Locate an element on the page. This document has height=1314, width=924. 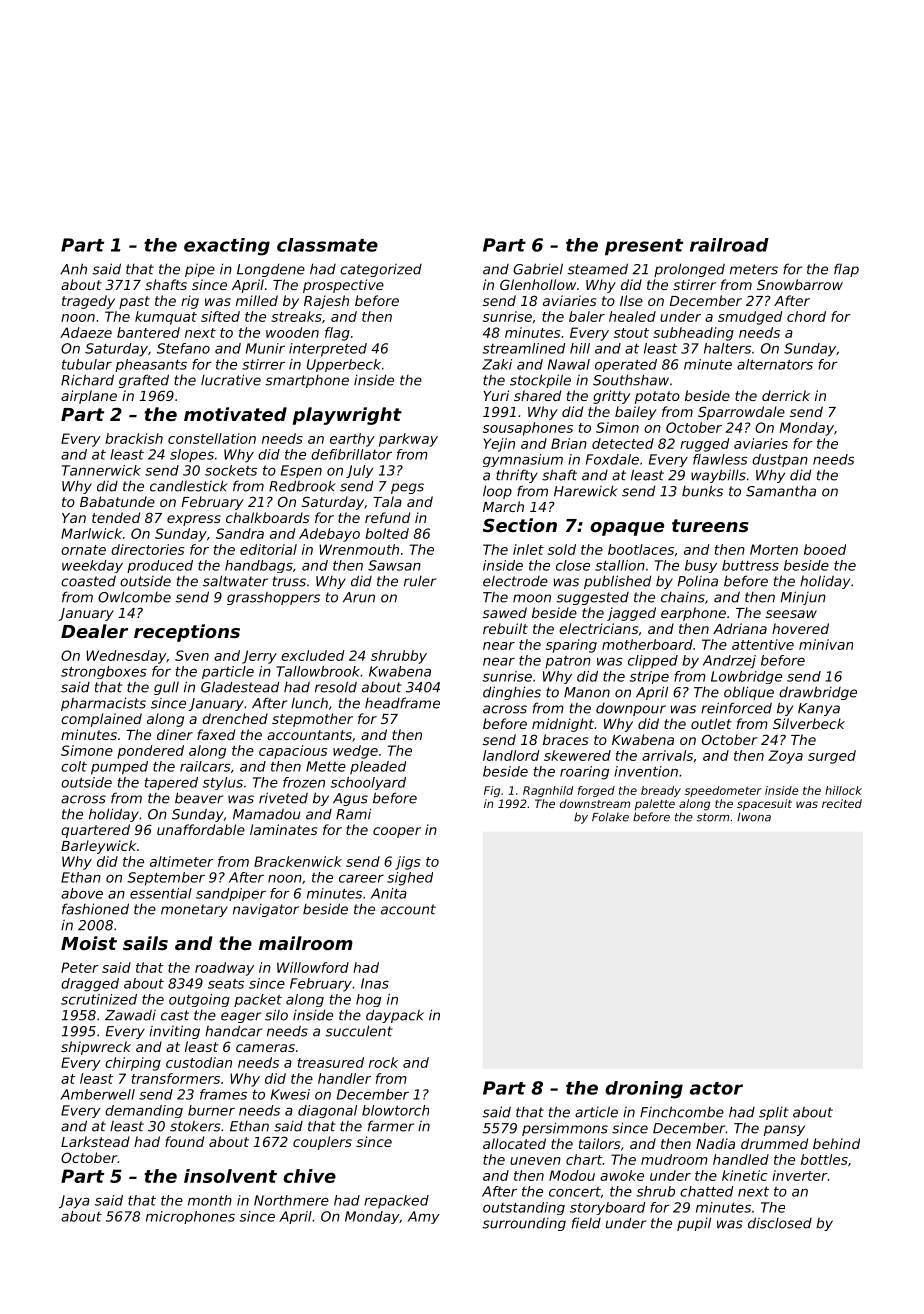
Ragnhild is located at coordinates (548, 791).
